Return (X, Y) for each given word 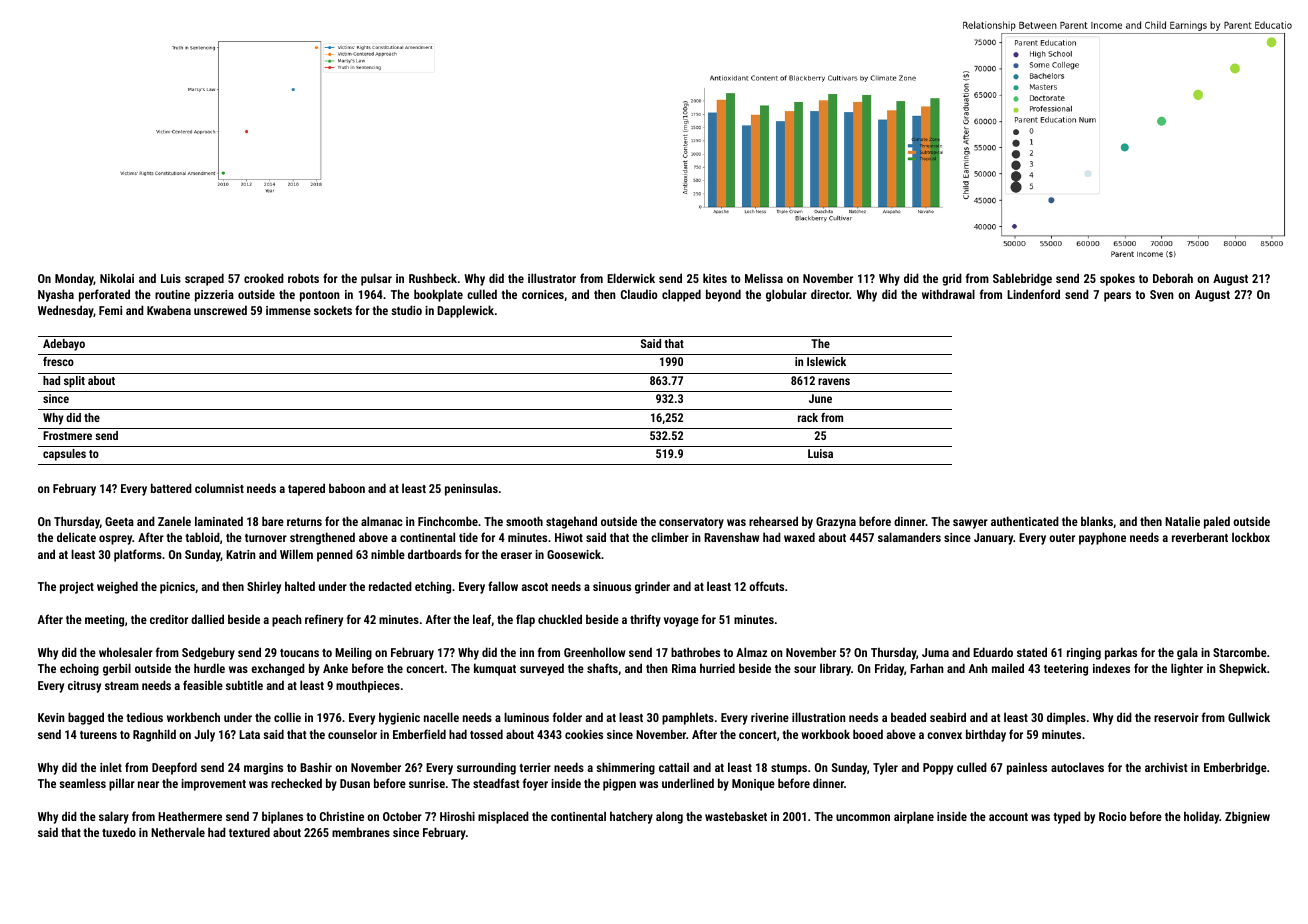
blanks (1097, 521)
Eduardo (993, 652)
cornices (543, 294)
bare (273, 521)
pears (1117, 297)
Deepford (174, 768)
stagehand (571, 522)
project (77, 588)
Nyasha (56, 295)
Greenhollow (594, 652)
